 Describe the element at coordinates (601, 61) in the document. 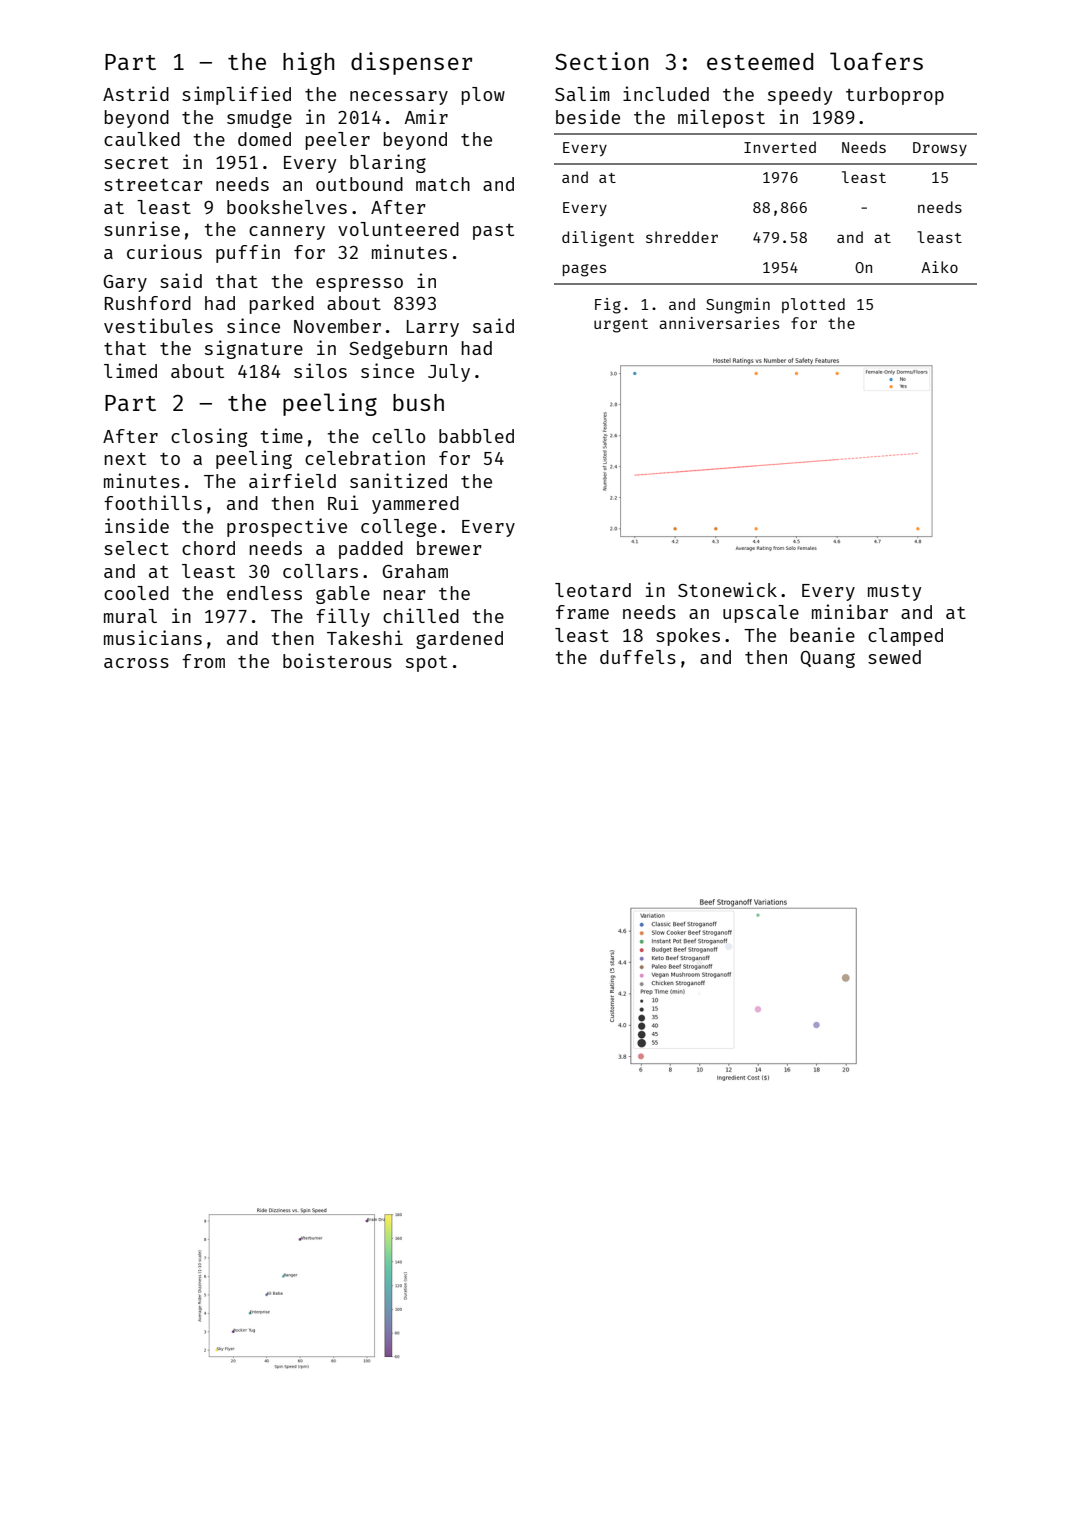

I see `Section` at that location.
